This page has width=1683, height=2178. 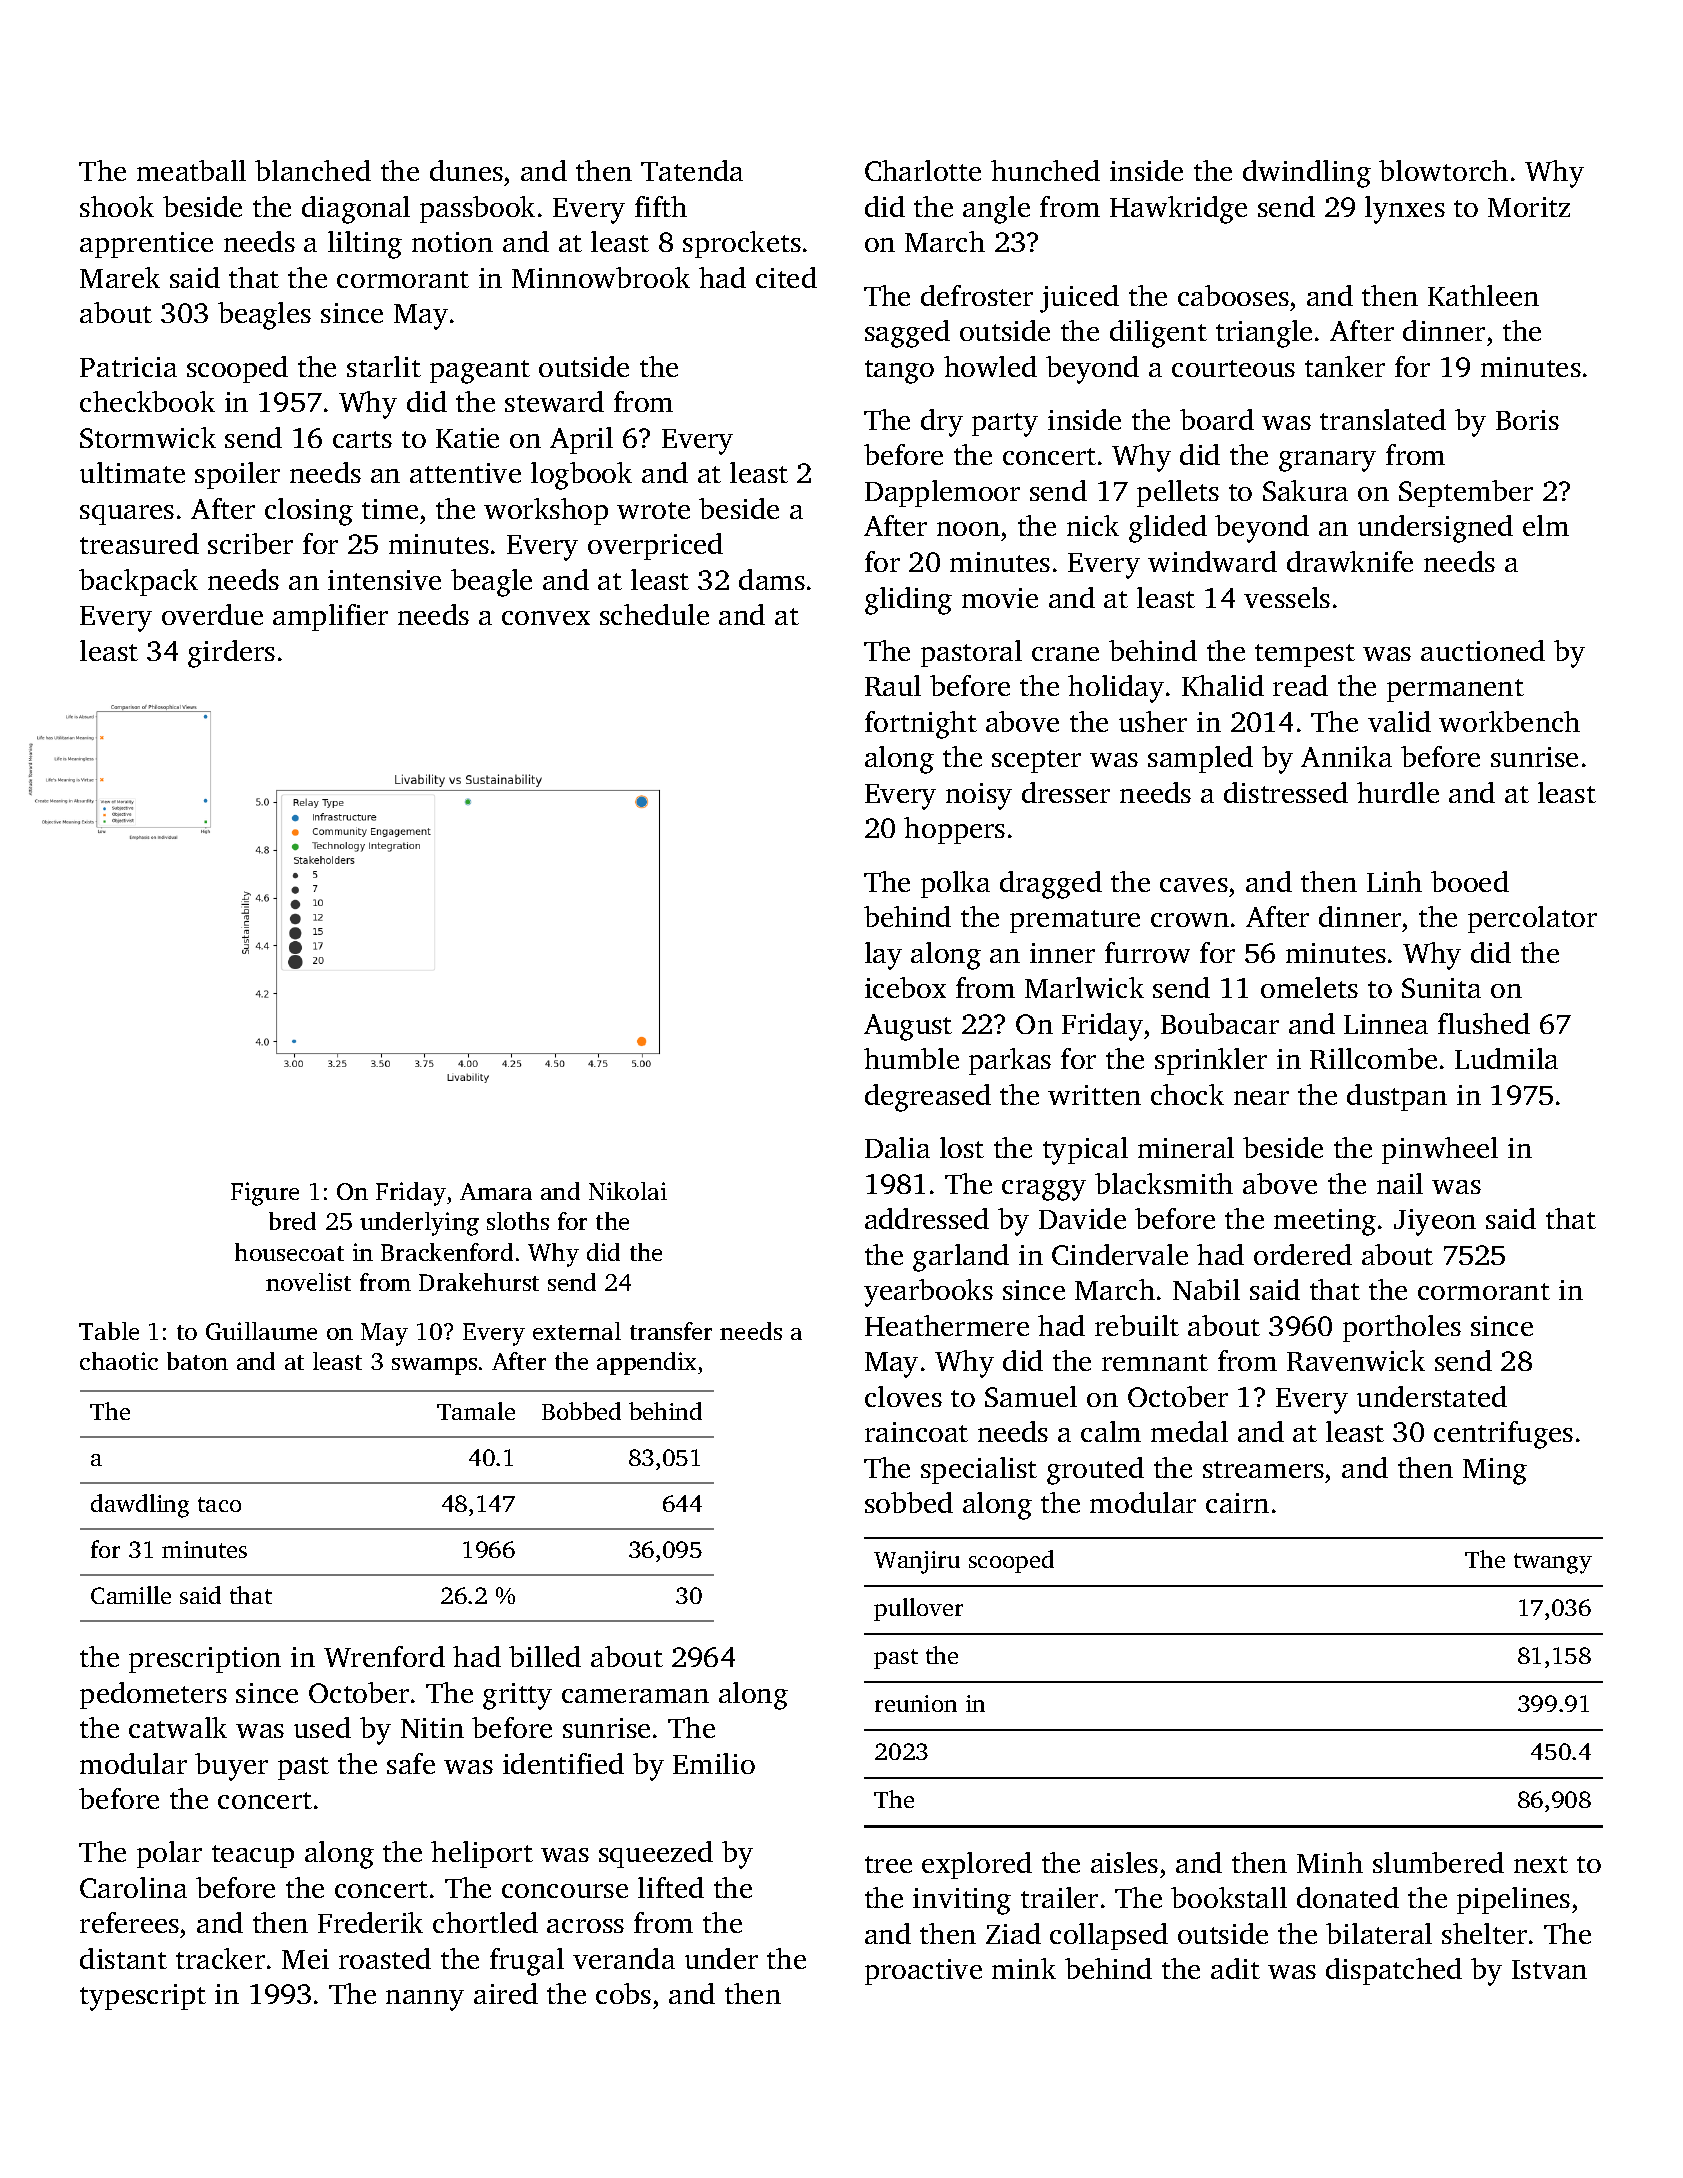 I want to click on proactive, so click(x=923, y=1972).
